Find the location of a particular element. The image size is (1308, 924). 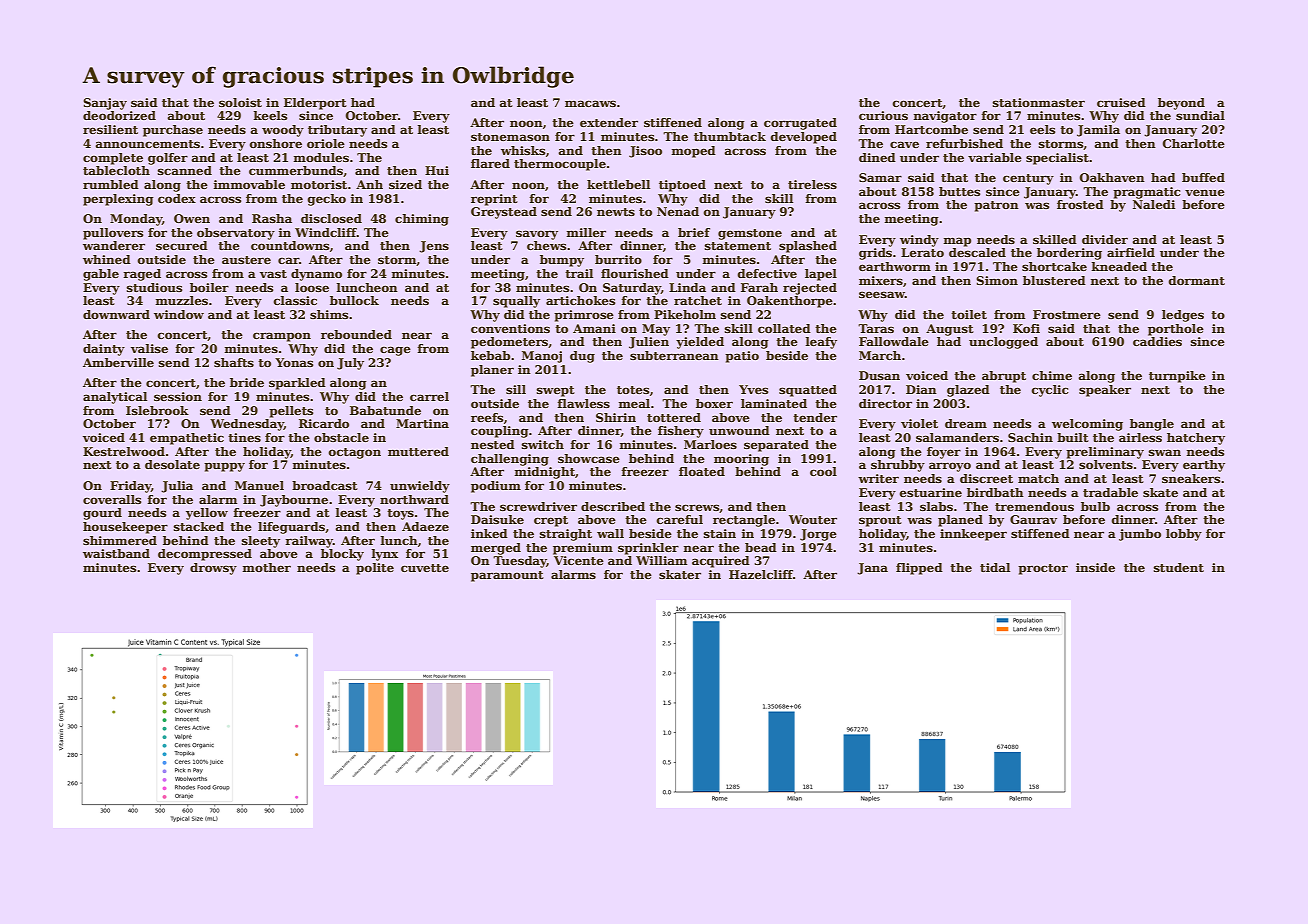

stationmaster is located at coordinates (1039, 102).
